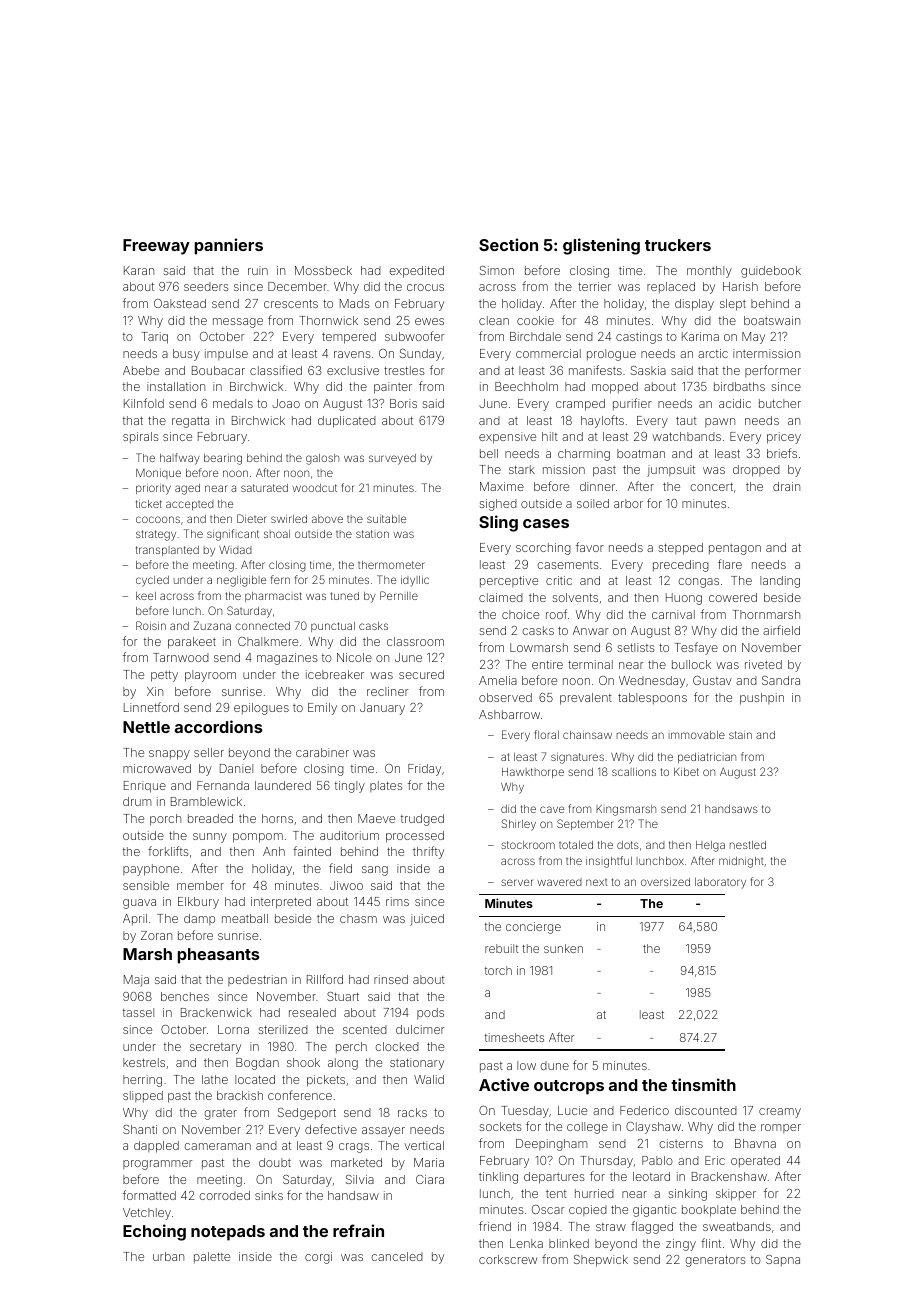  What do you see at coordinates (149, 504) in the screenshot?
I see `ticket` at bounding box center [149, 504].
